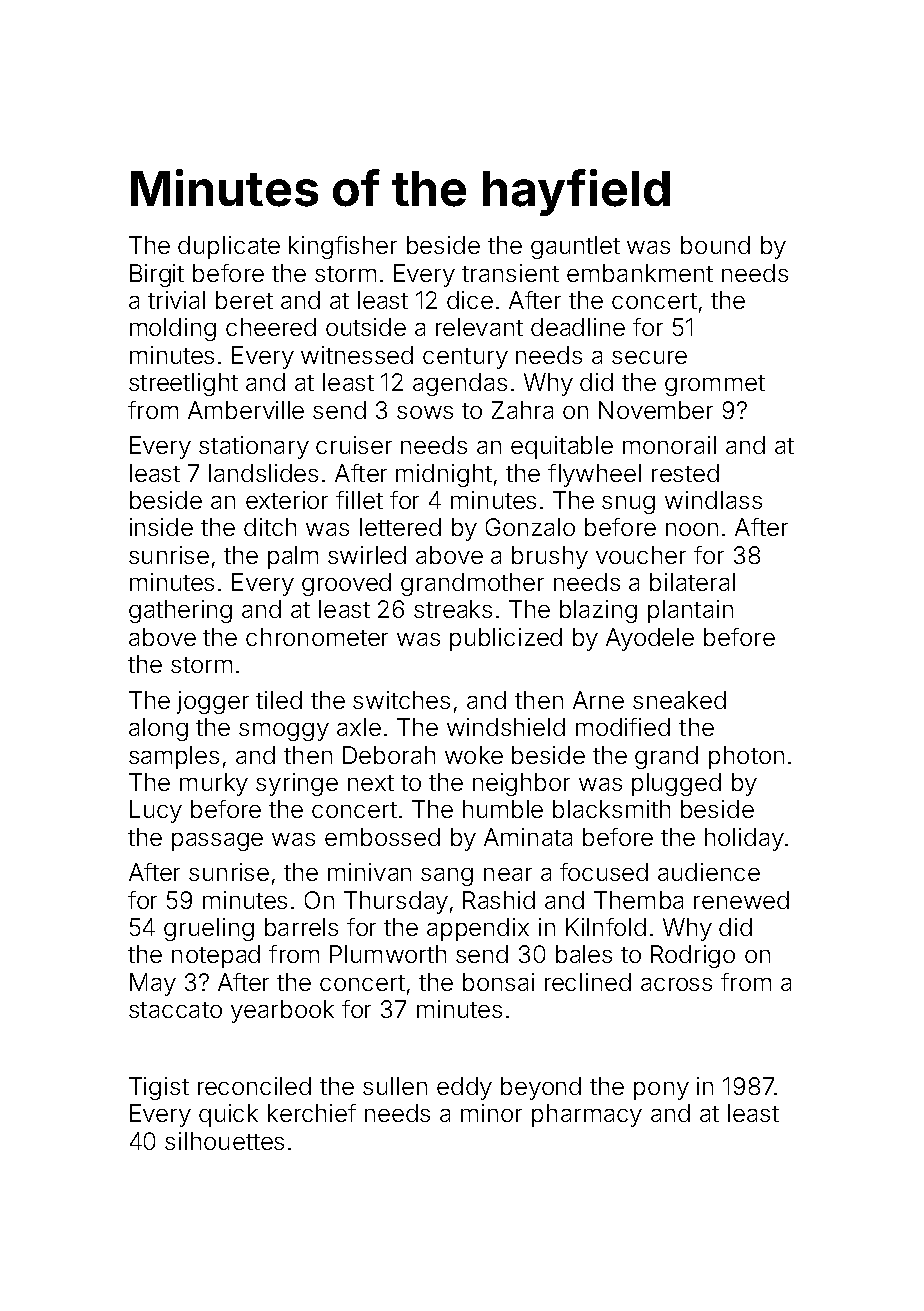 This image has width=924, height=1311. I want to click on publicized, so click(506, 639).
